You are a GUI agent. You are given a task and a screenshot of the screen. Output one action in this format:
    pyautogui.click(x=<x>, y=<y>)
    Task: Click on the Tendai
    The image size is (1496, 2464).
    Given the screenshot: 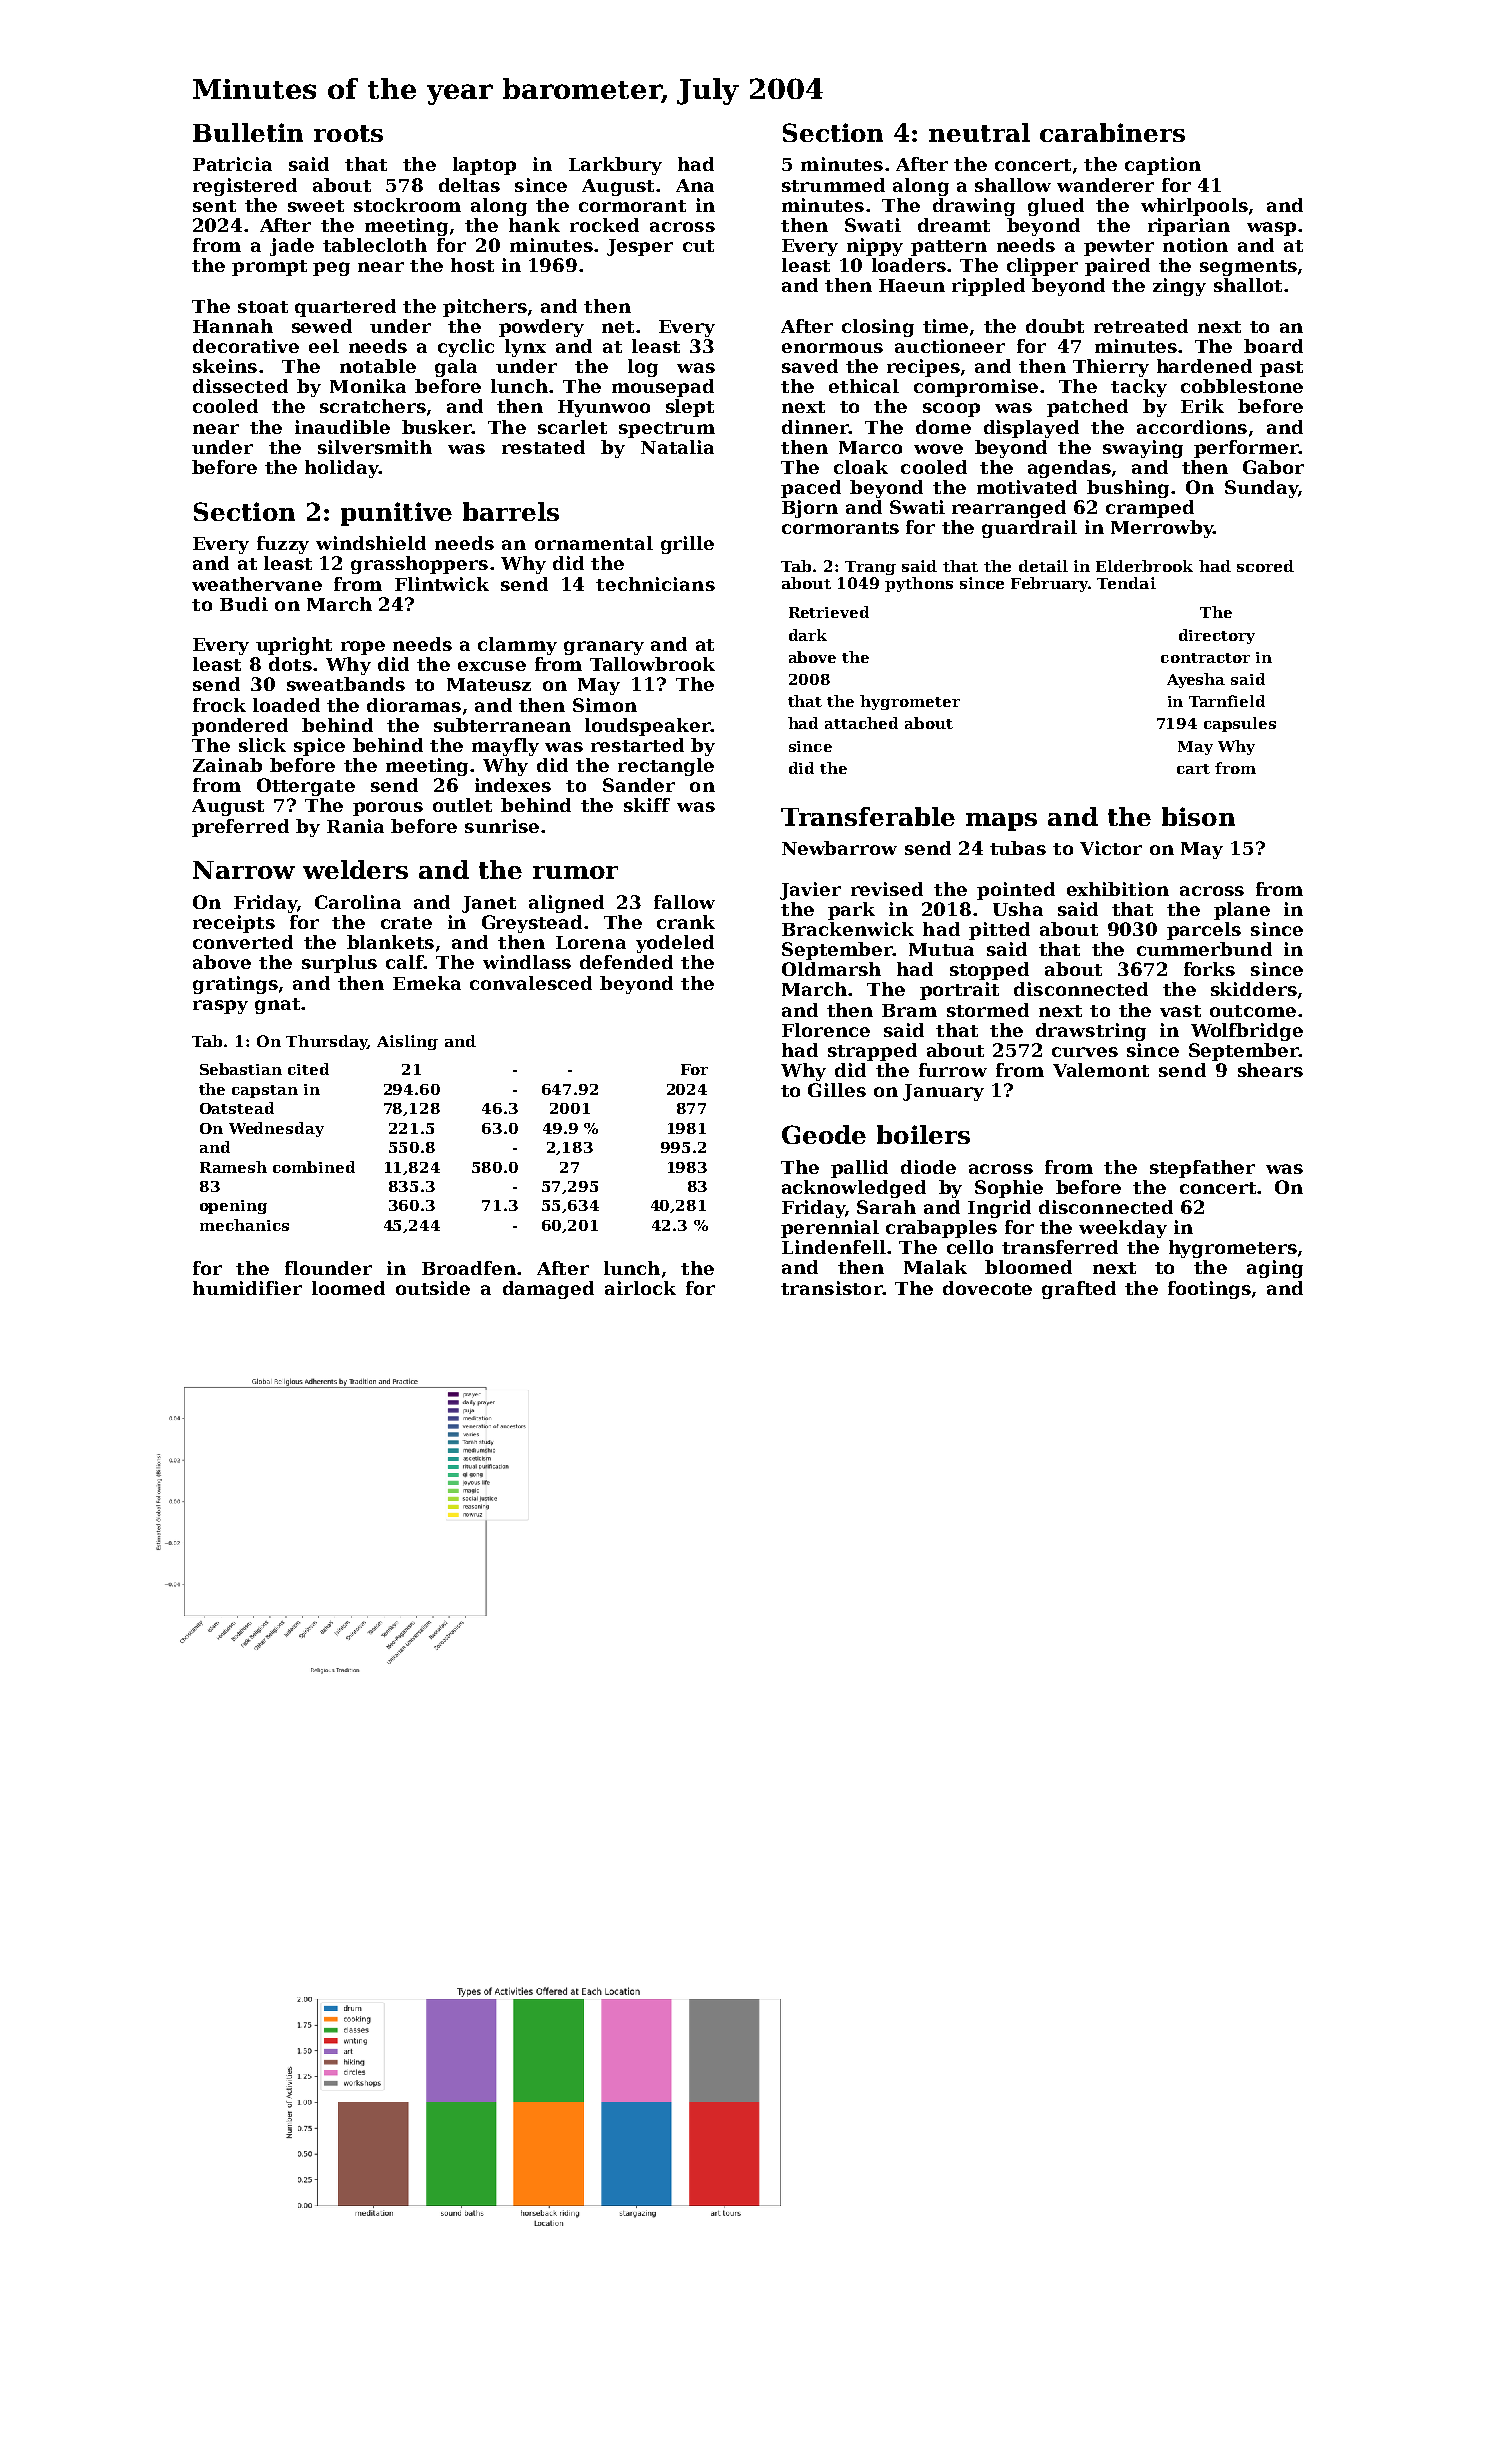 What is the action you would take?
    pyautogui.click(x=1126, y=583)
